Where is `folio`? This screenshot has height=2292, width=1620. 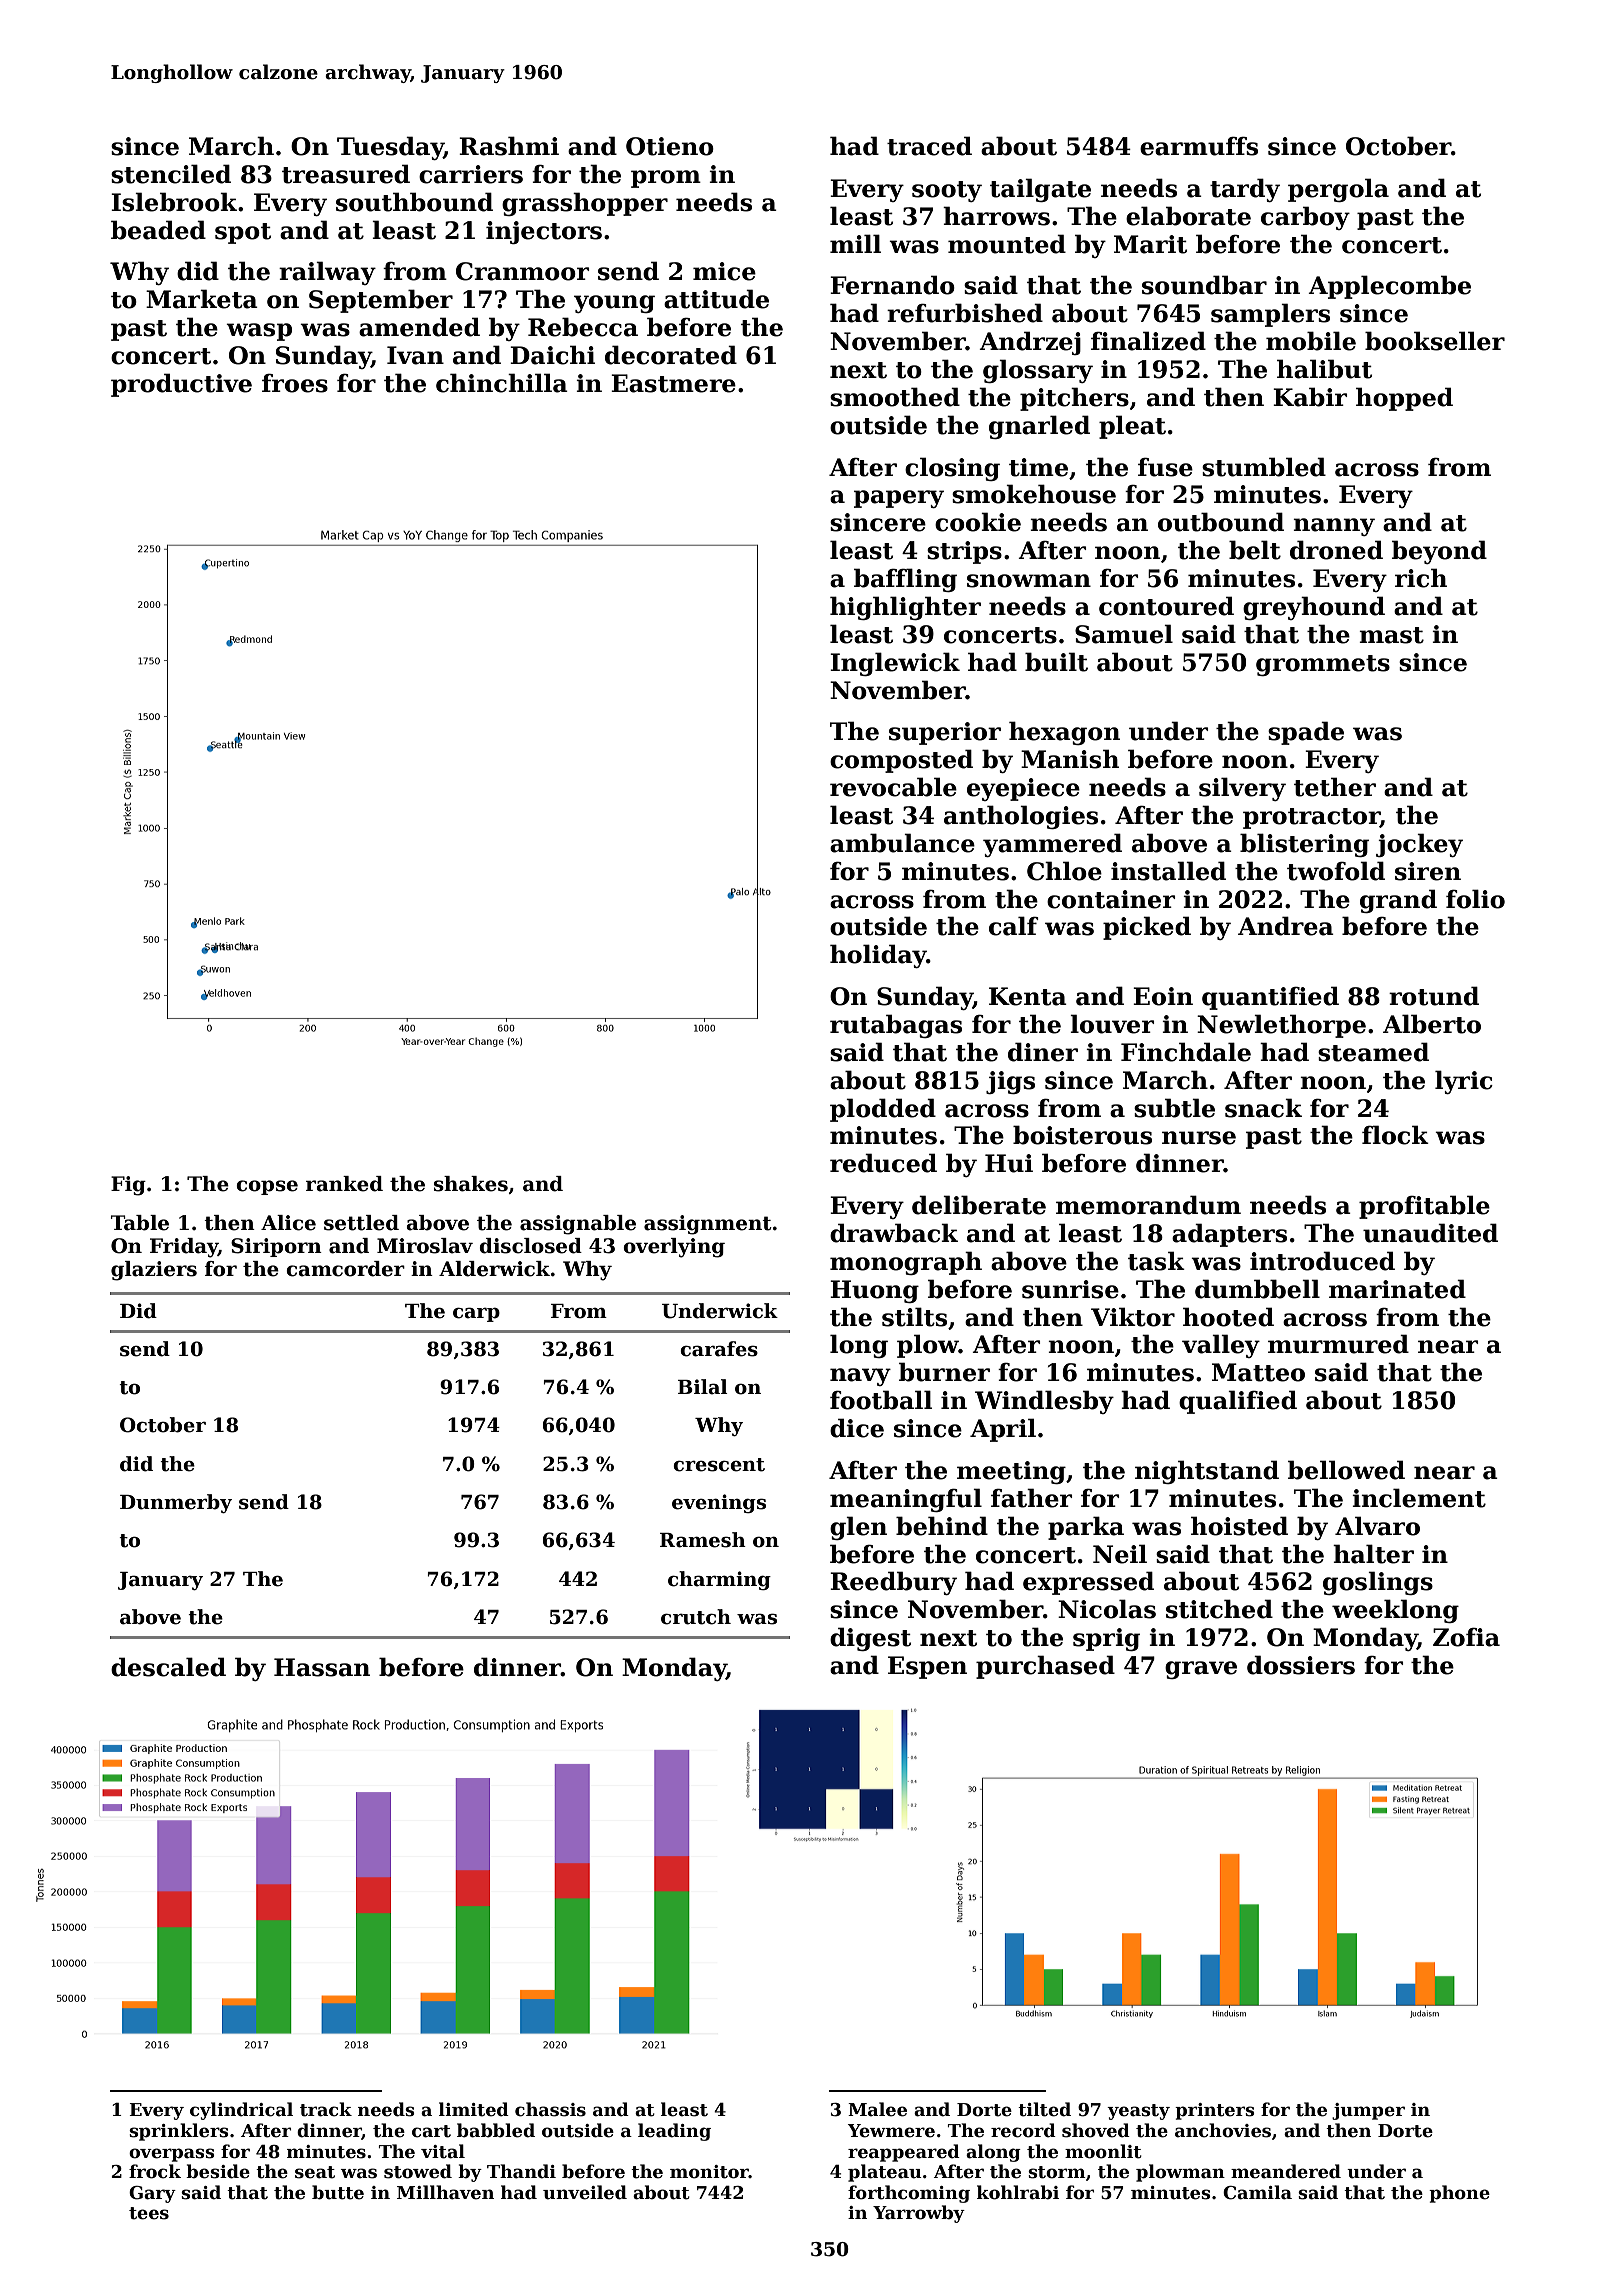 folio is located at coordinates (1475, 899).
